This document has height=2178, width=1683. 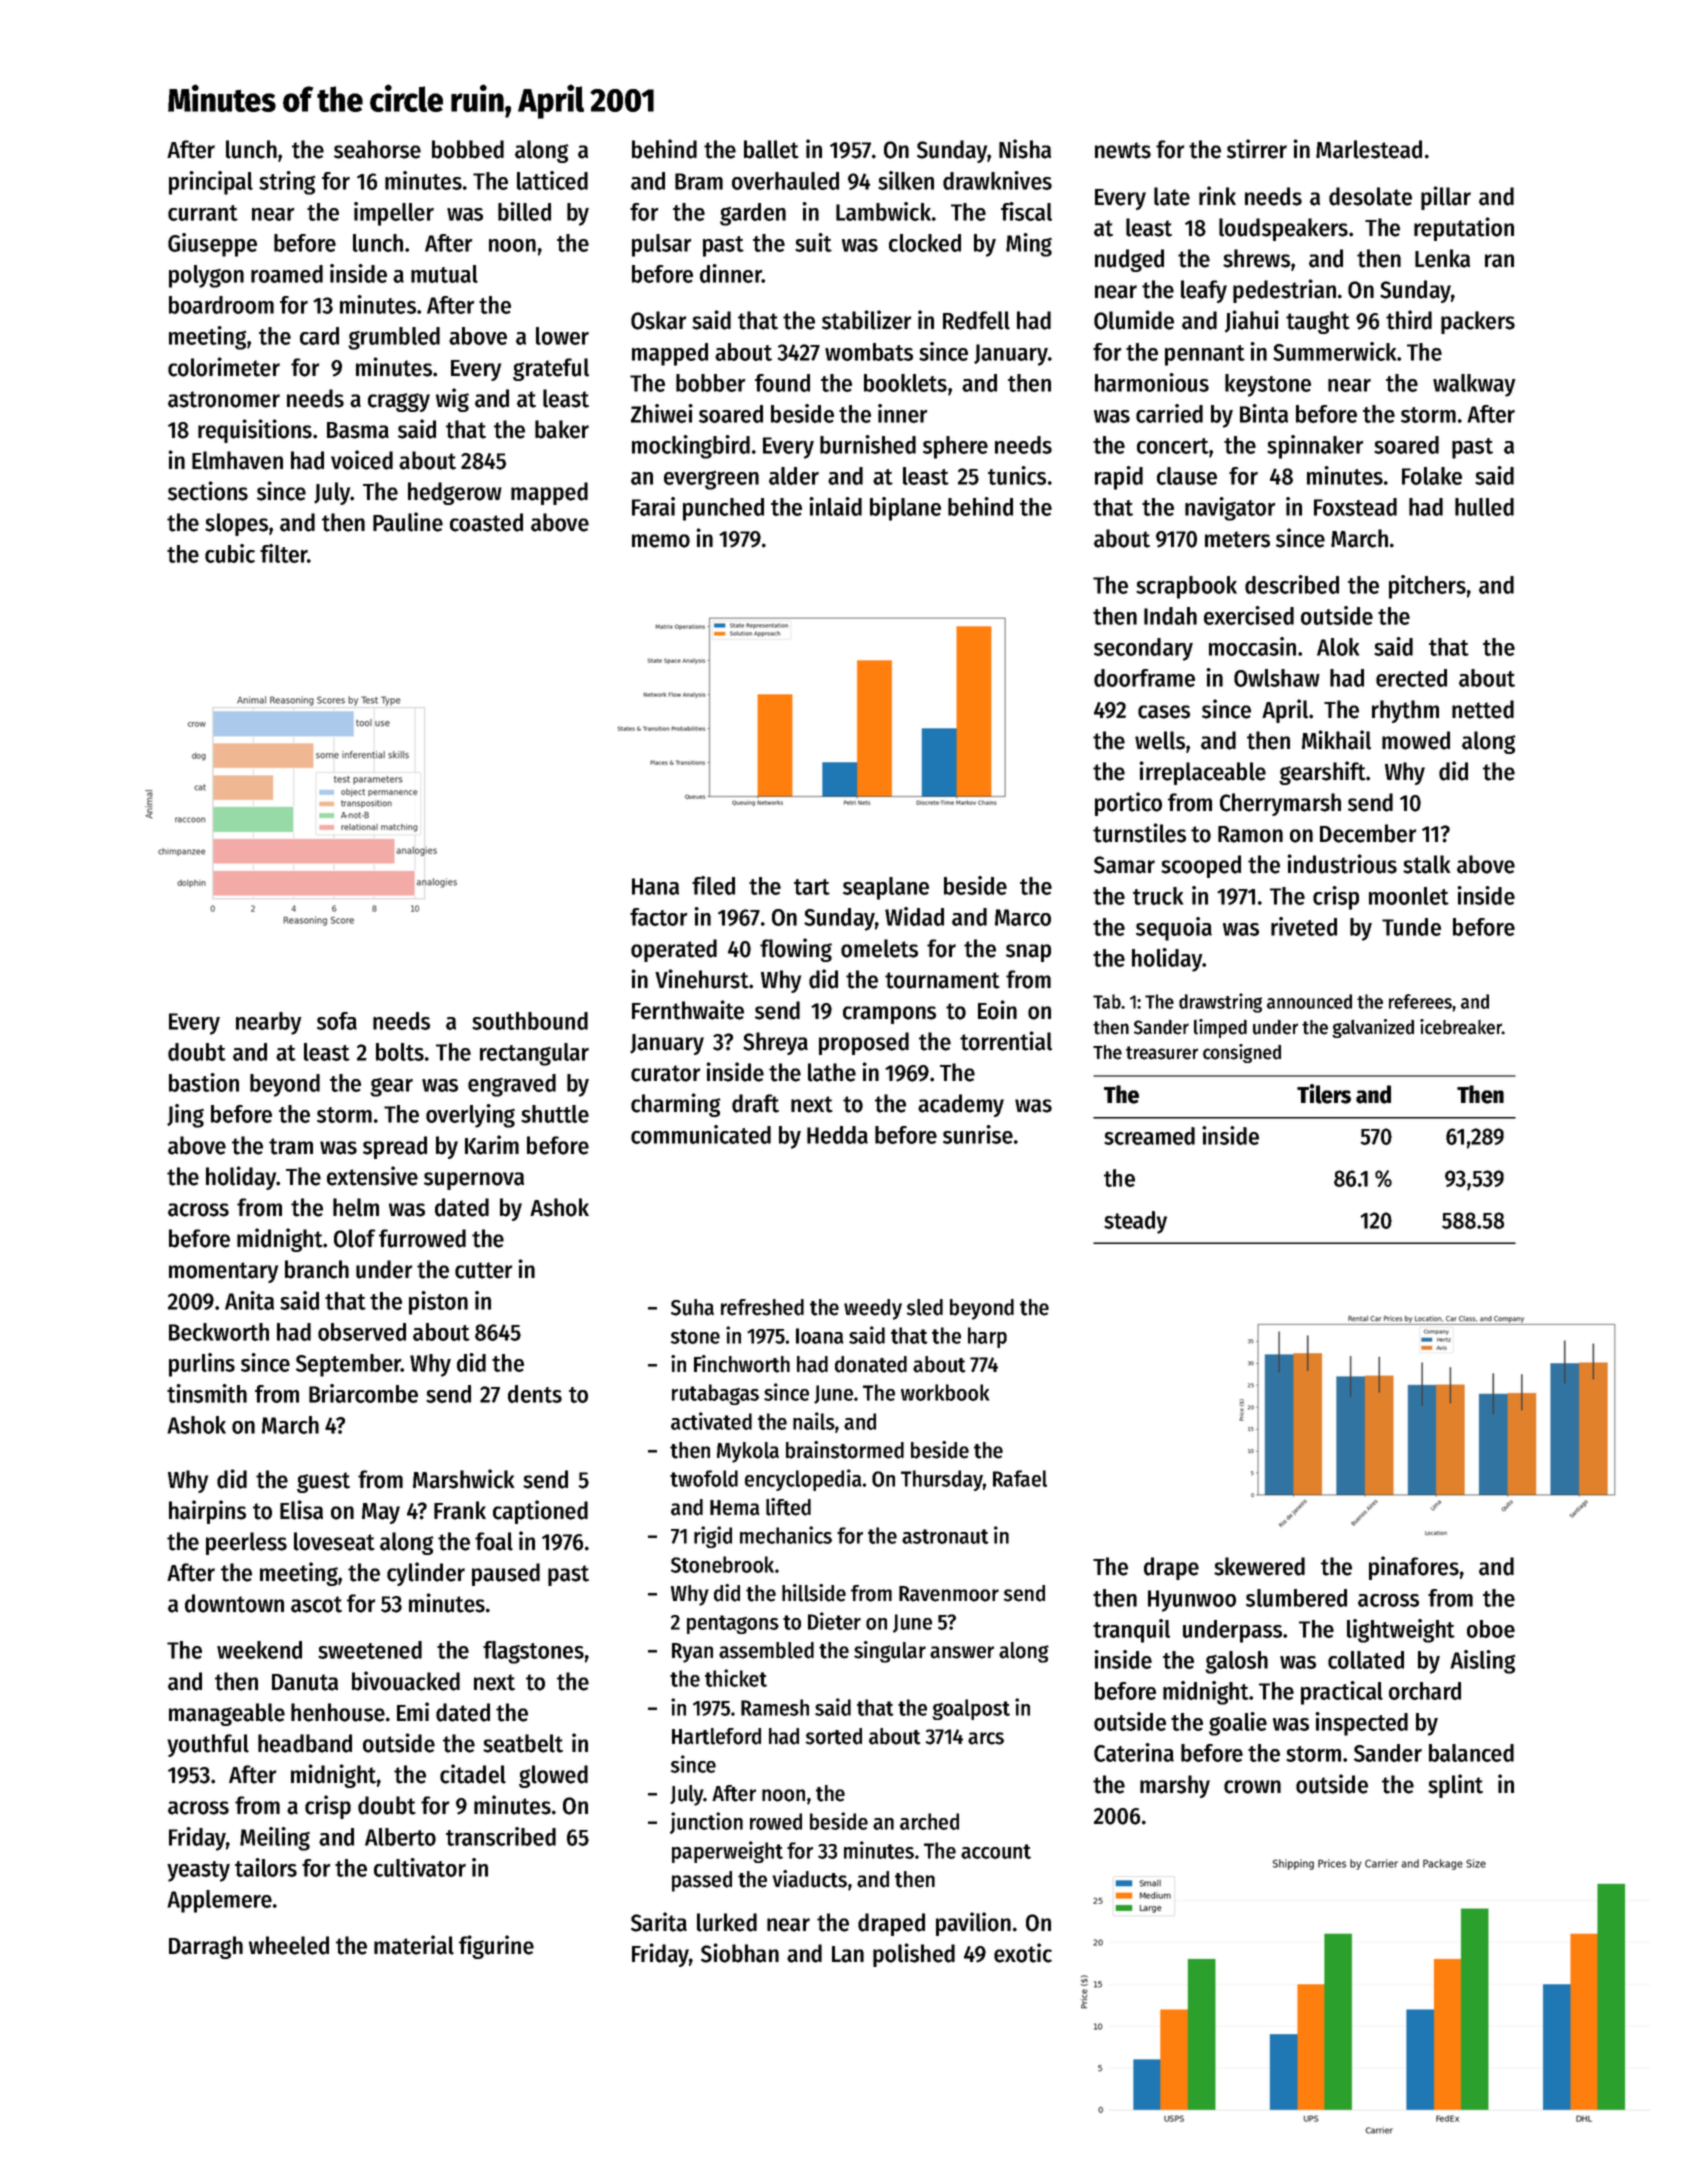 I want to click on steady, so click(x=1135, y=1222).
